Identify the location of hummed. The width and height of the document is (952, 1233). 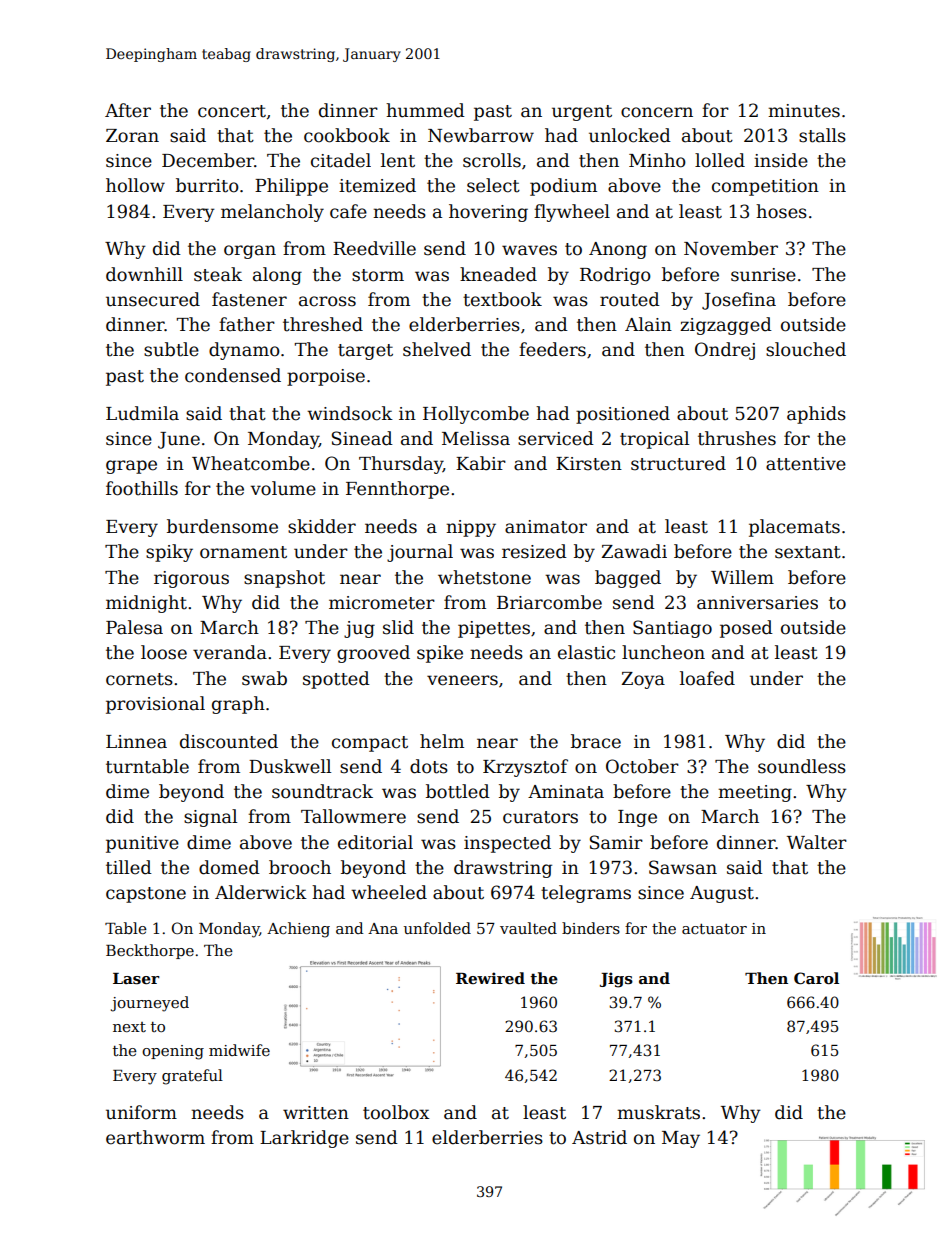
(425, 110).
